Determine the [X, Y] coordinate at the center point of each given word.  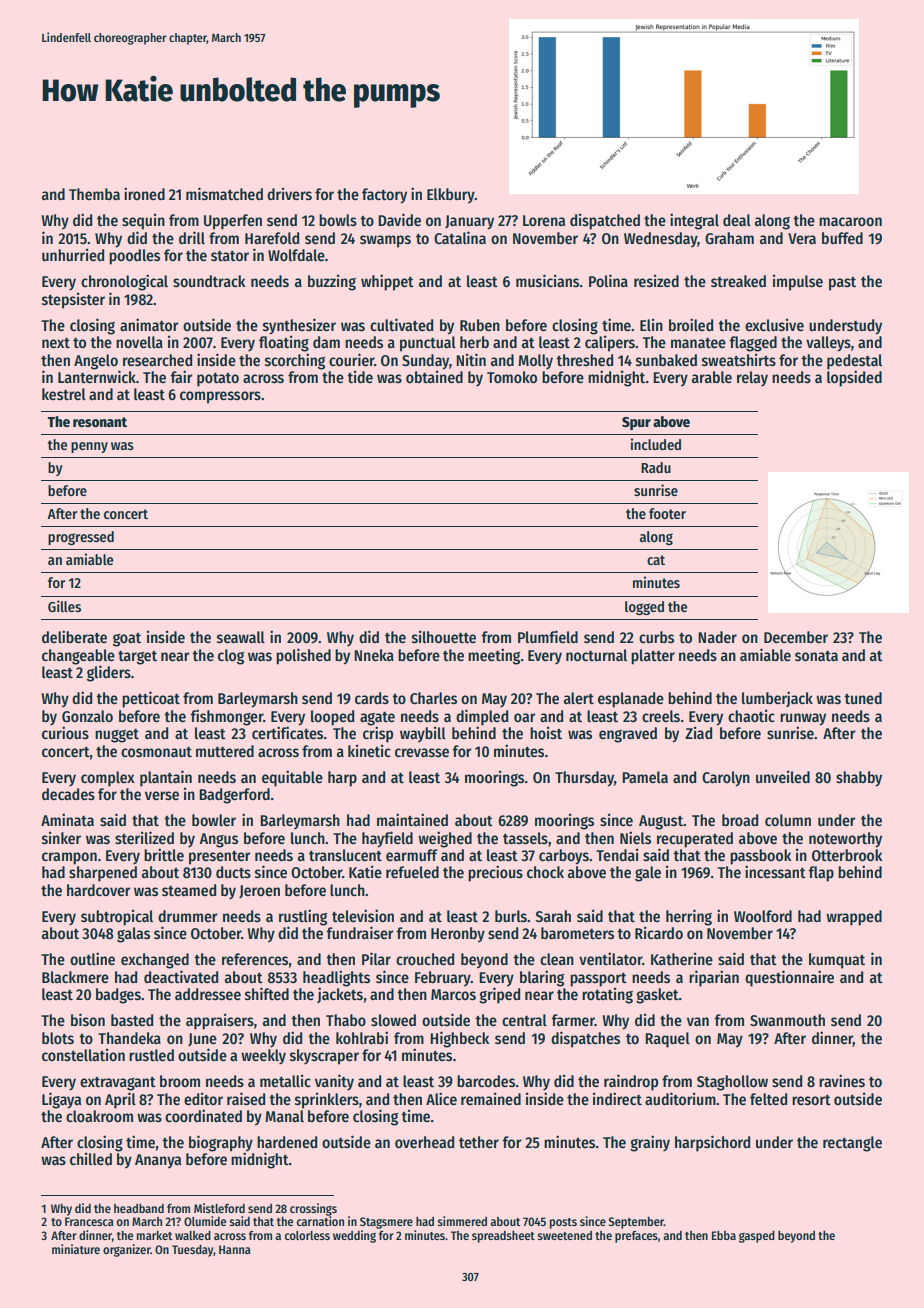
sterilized [144, 838]
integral [694, 221]
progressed [81, 538]
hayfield [387, 839]
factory [384, 196]
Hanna [235, 1249]
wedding [354, 1236]
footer [667, 513]
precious [495, 873]
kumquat [837, 961]
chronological [124, 282]
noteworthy [845, 840]
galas [133, 935]
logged [644, 608]
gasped [757, 1237]
